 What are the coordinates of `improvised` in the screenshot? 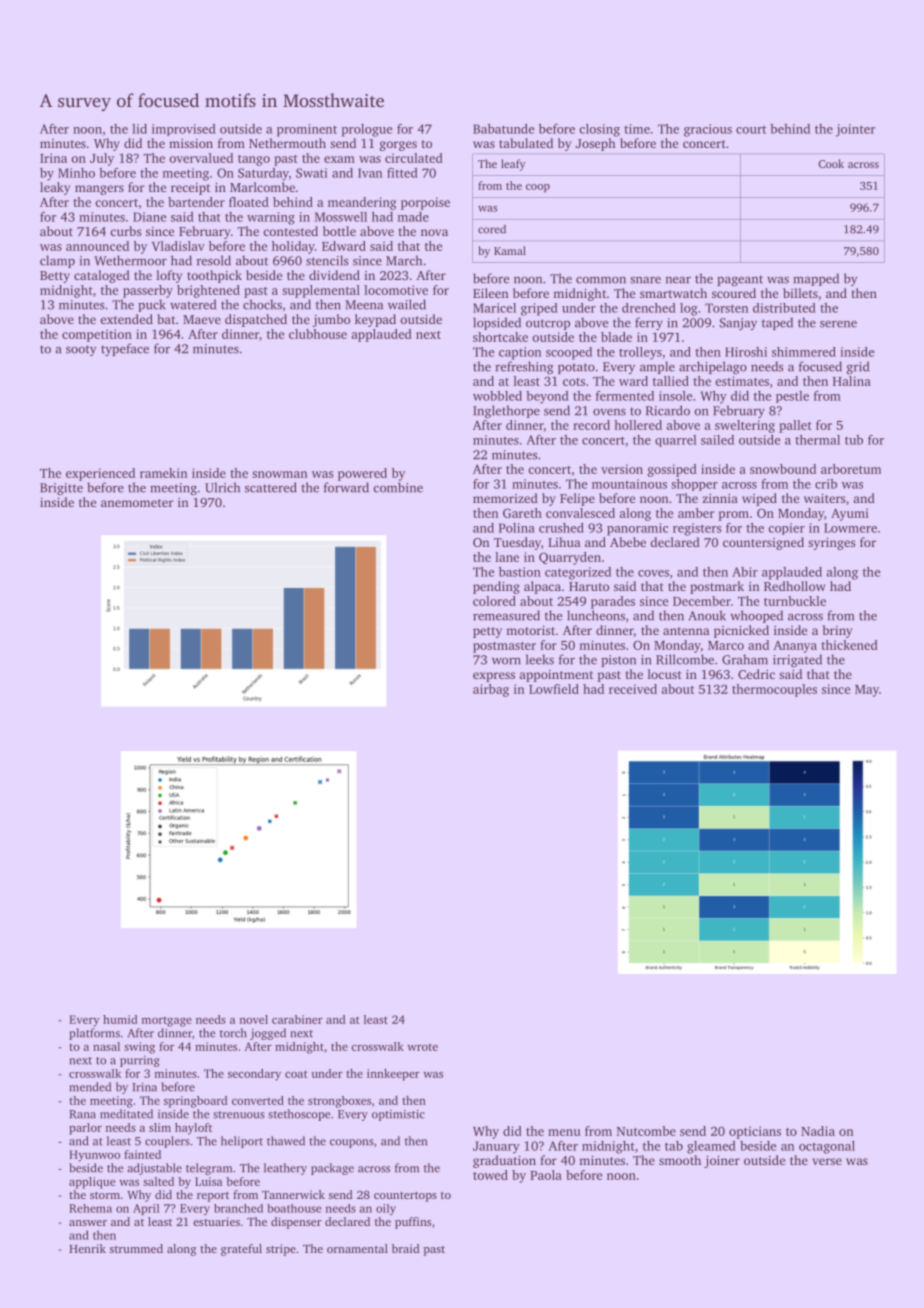 It's located at (184, 130).
